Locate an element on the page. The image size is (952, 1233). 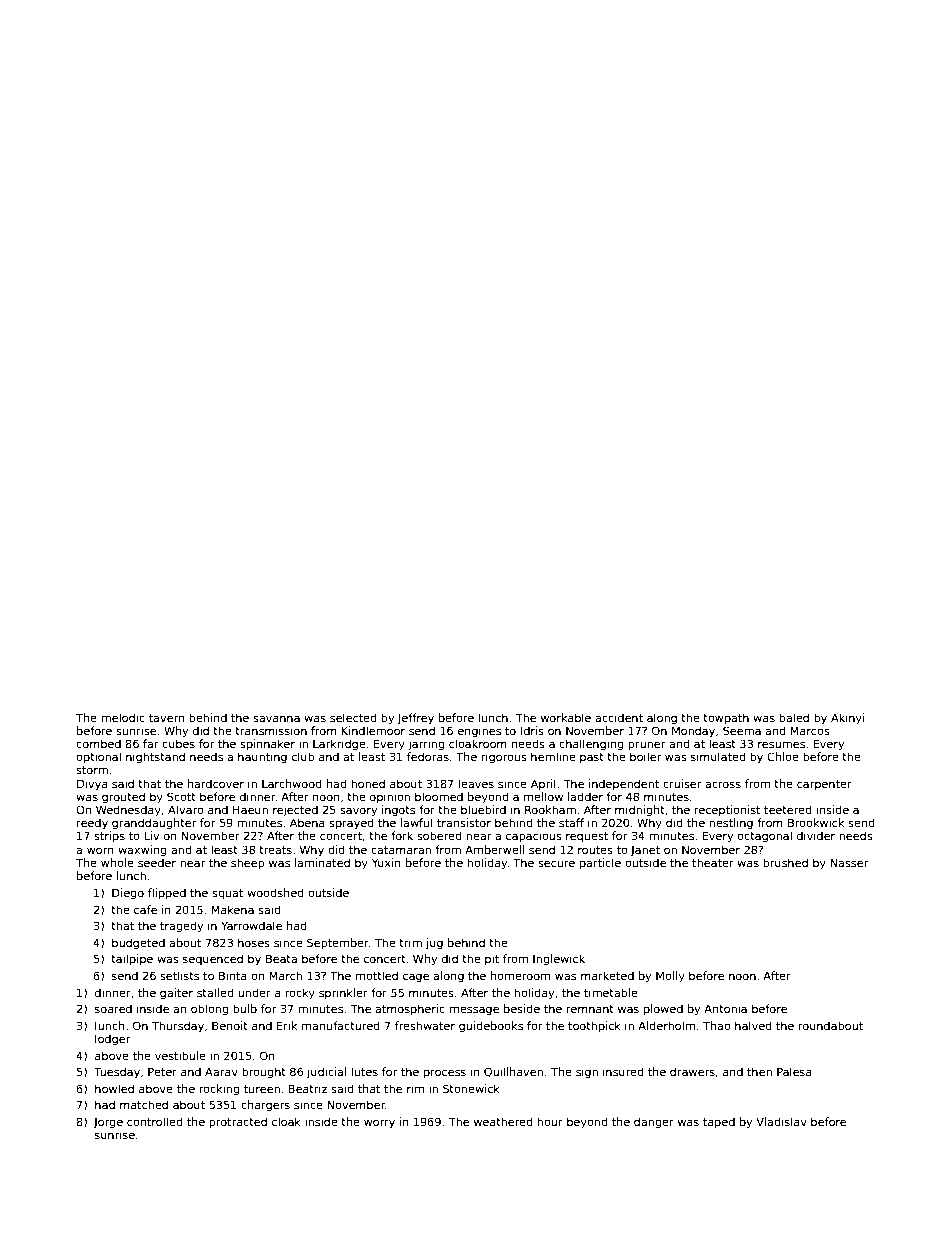
rocking is located at coordinates (219, 1090).
